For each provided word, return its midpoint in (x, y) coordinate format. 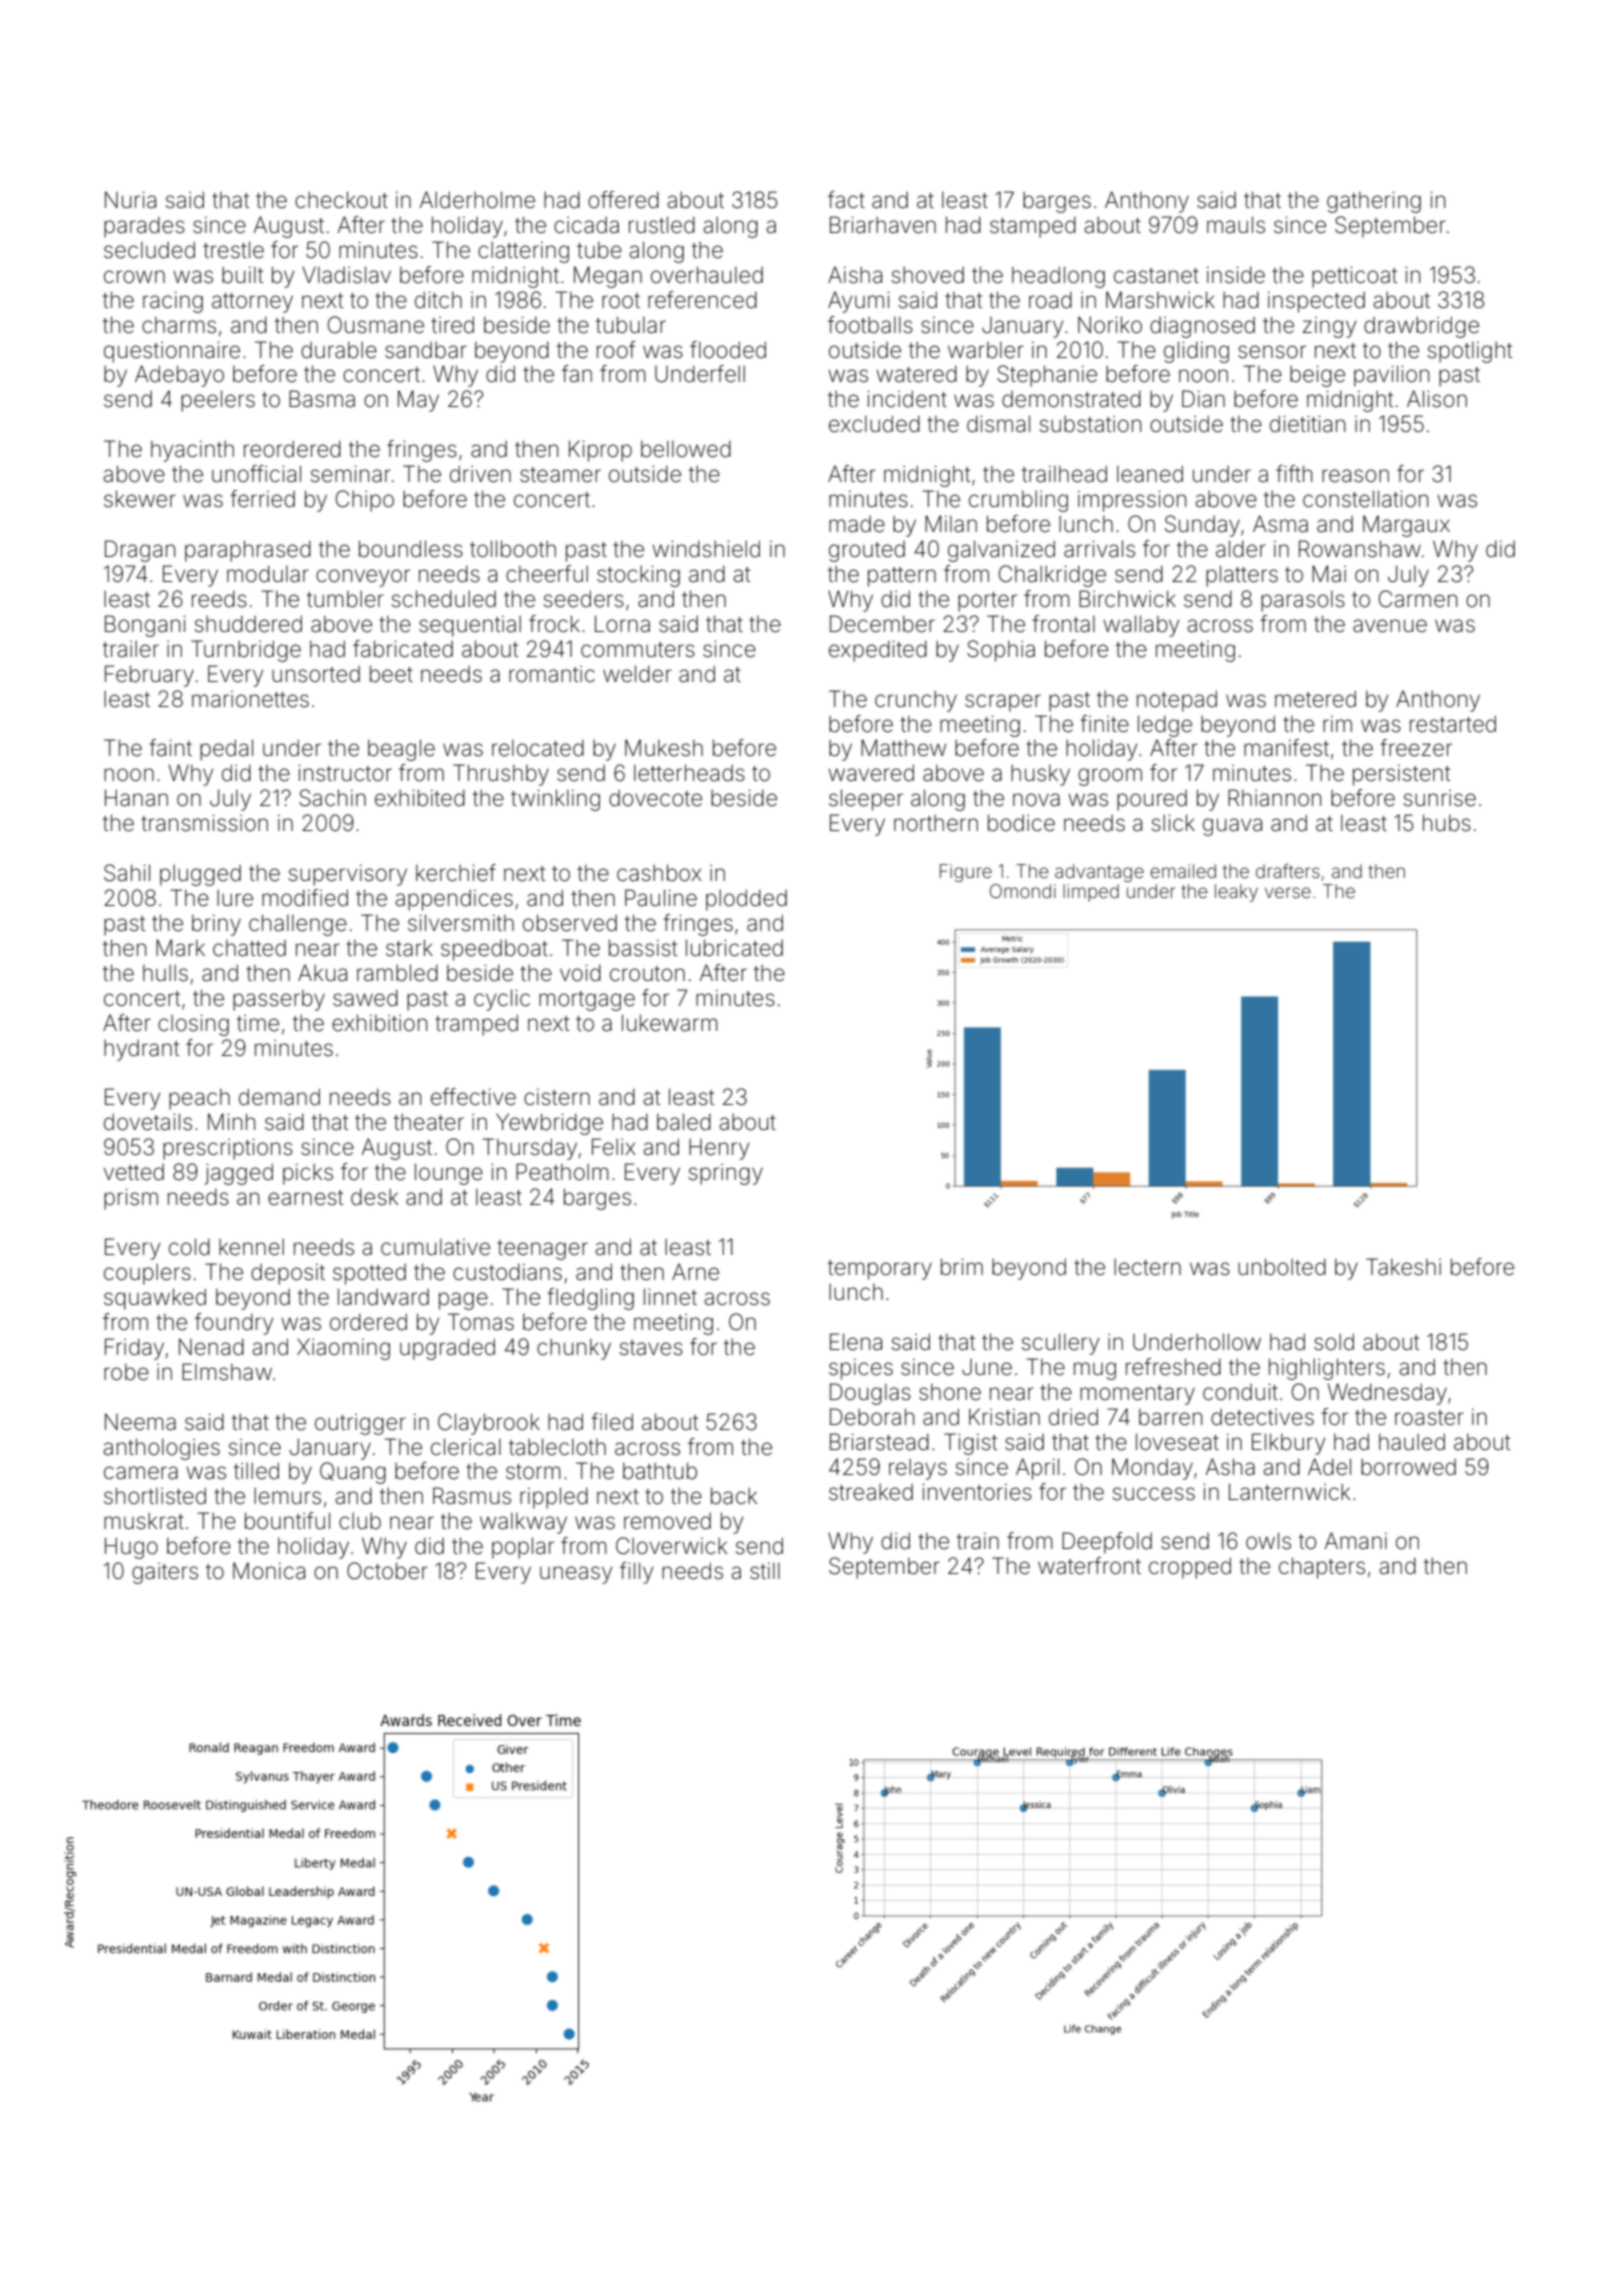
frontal (1063, 624)
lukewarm (670, 1023)
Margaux (1406, 526)
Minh (231, 1121)
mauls (1236, 225)
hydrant (141, 1050)
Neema (140, 1422)
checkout (341, 200)
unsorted (316, 674)
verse (1288, 892)
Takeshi (1403, 1267)
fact (846, 200)
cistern (557, 1097)
